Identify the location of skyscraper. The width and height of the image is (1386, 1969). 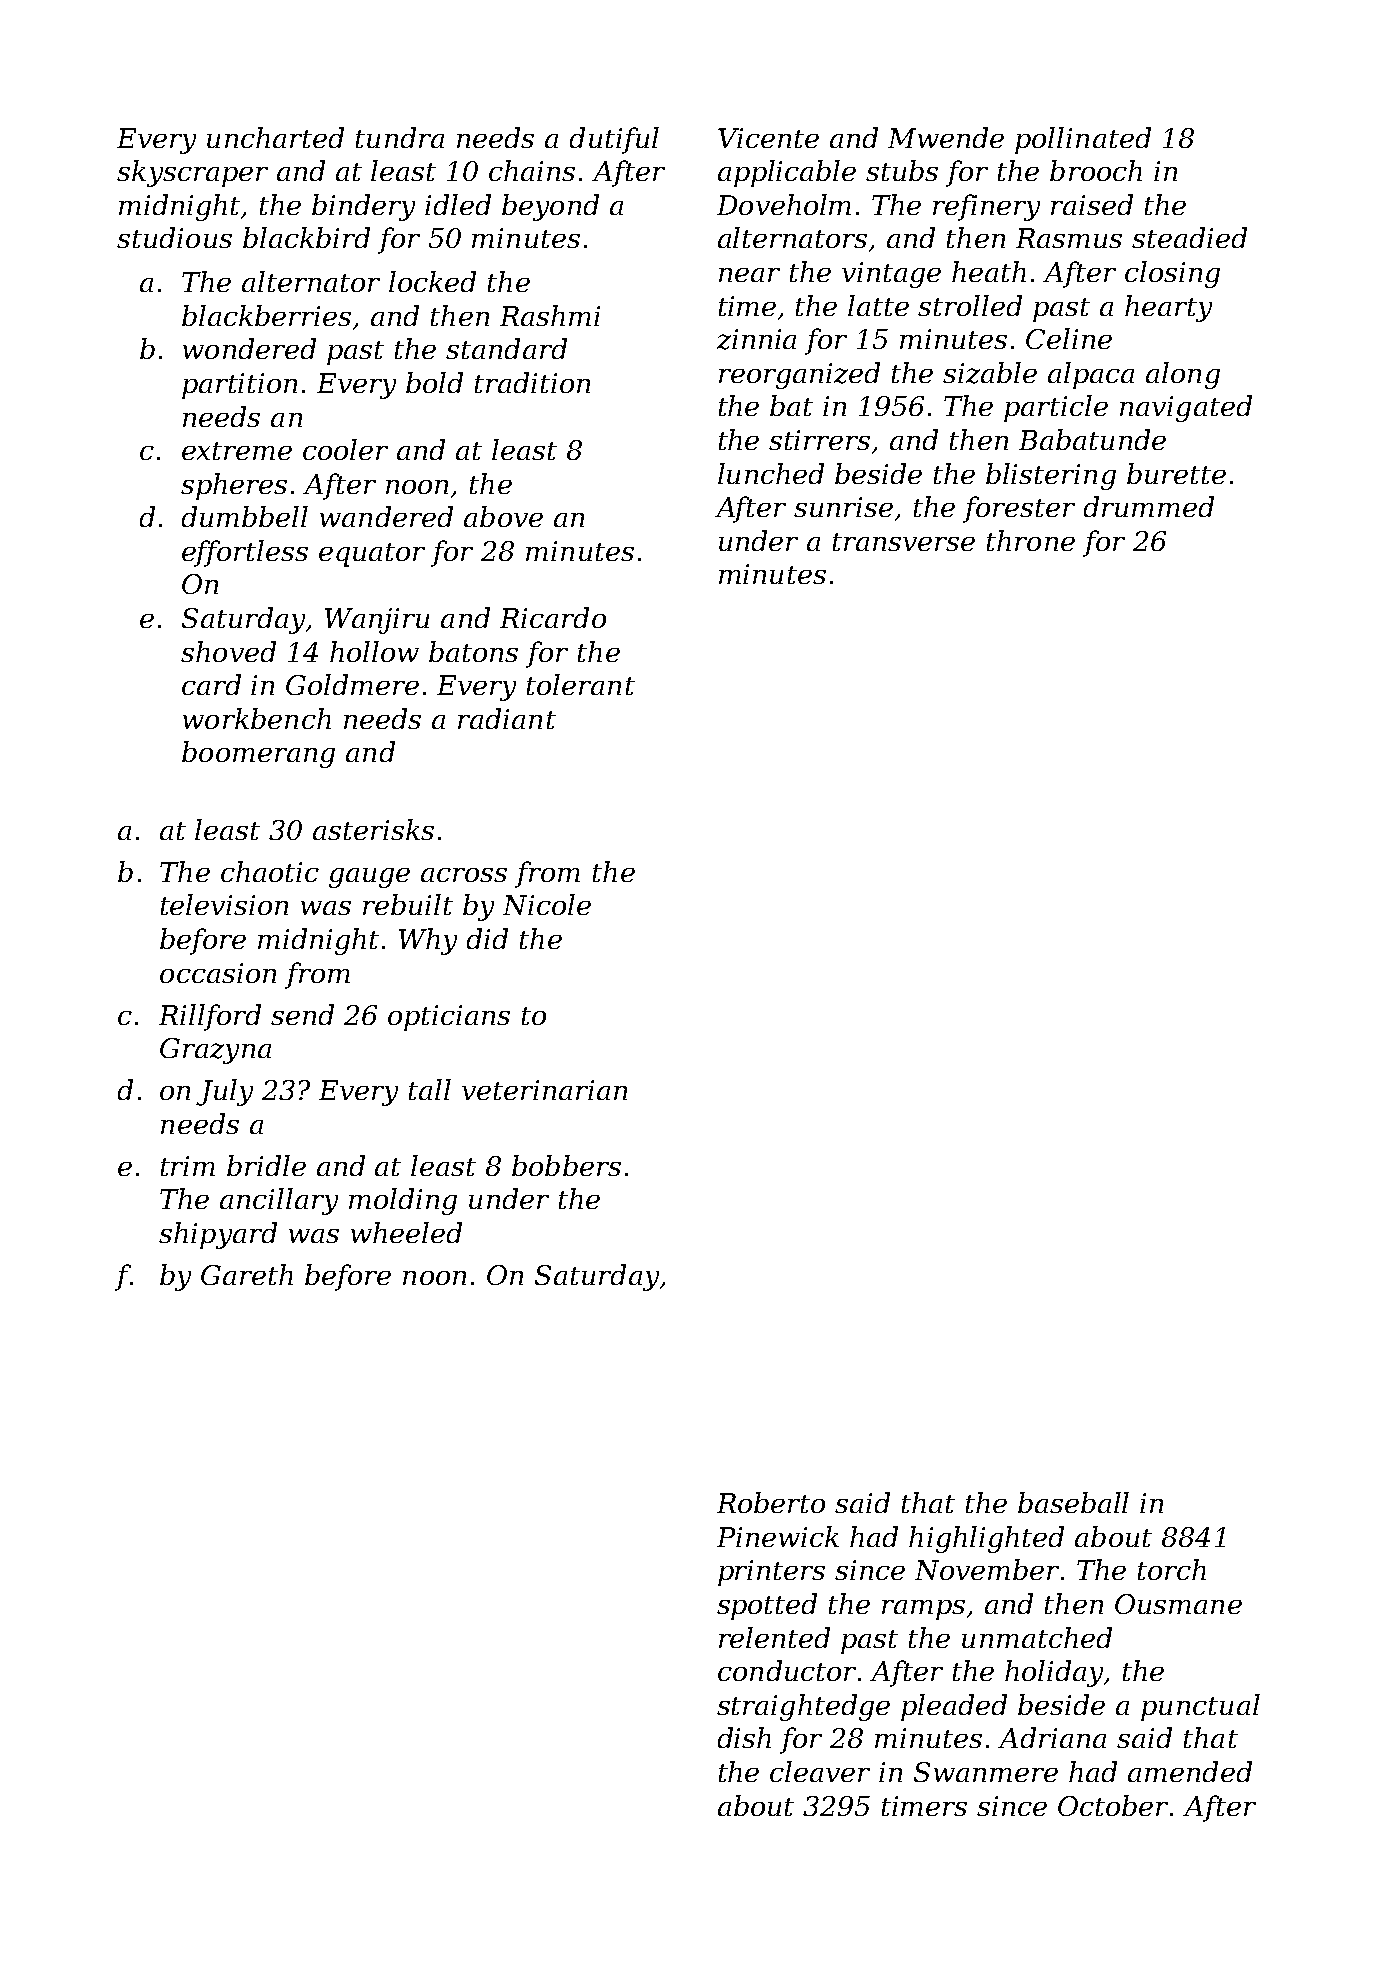
(192, 173).
